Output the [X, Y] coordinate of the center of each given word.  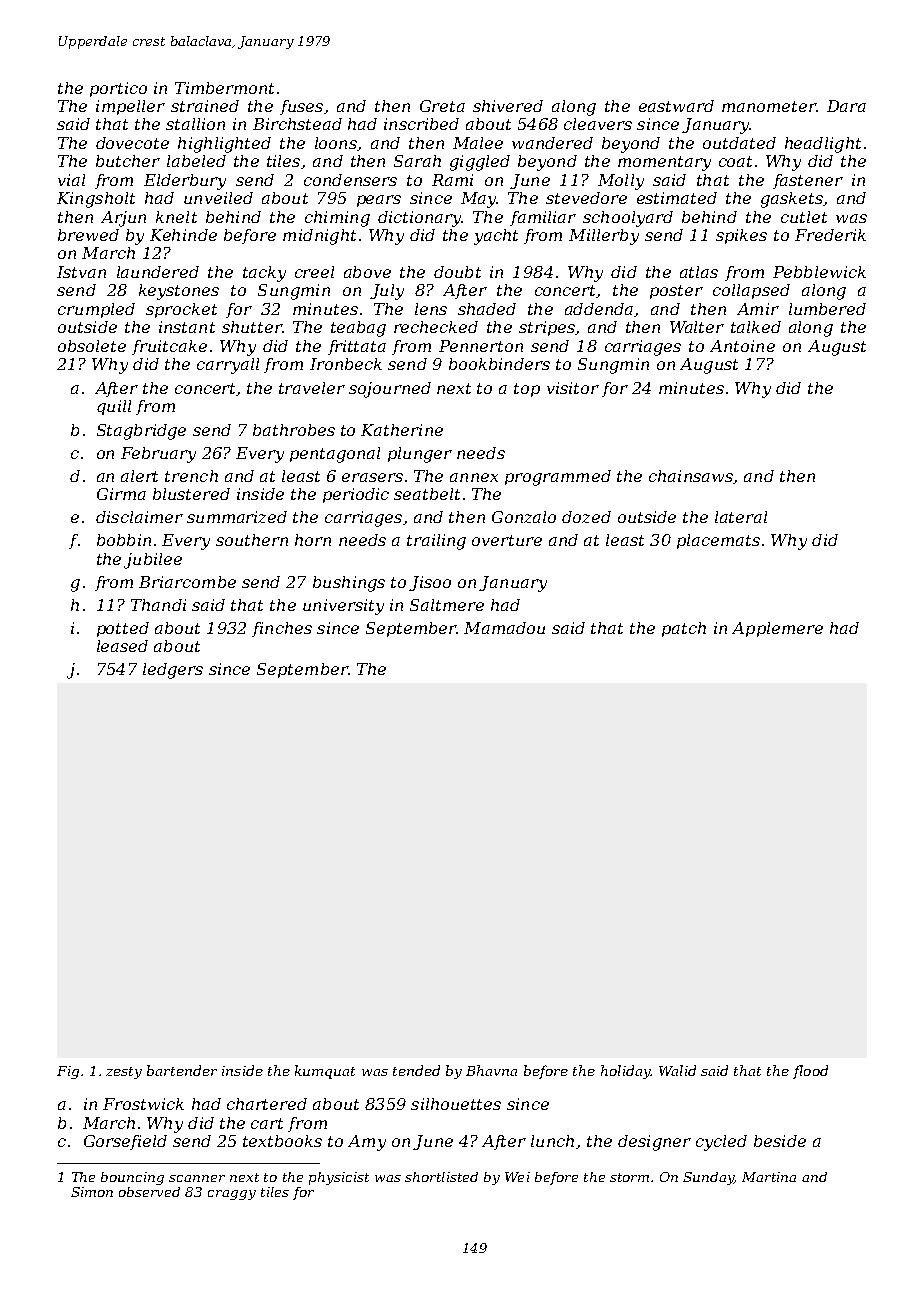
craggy [232, 1195]
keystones [179, 292]
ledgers [173, 671]
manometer [769, 106]
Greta [442, 106]
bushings [349, 584]
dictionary [419, 219]
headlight [823, 145]
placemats [718, 541]
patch [684, 629]
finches [282, 629]
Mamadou [504, 628]
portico [118, 89]
